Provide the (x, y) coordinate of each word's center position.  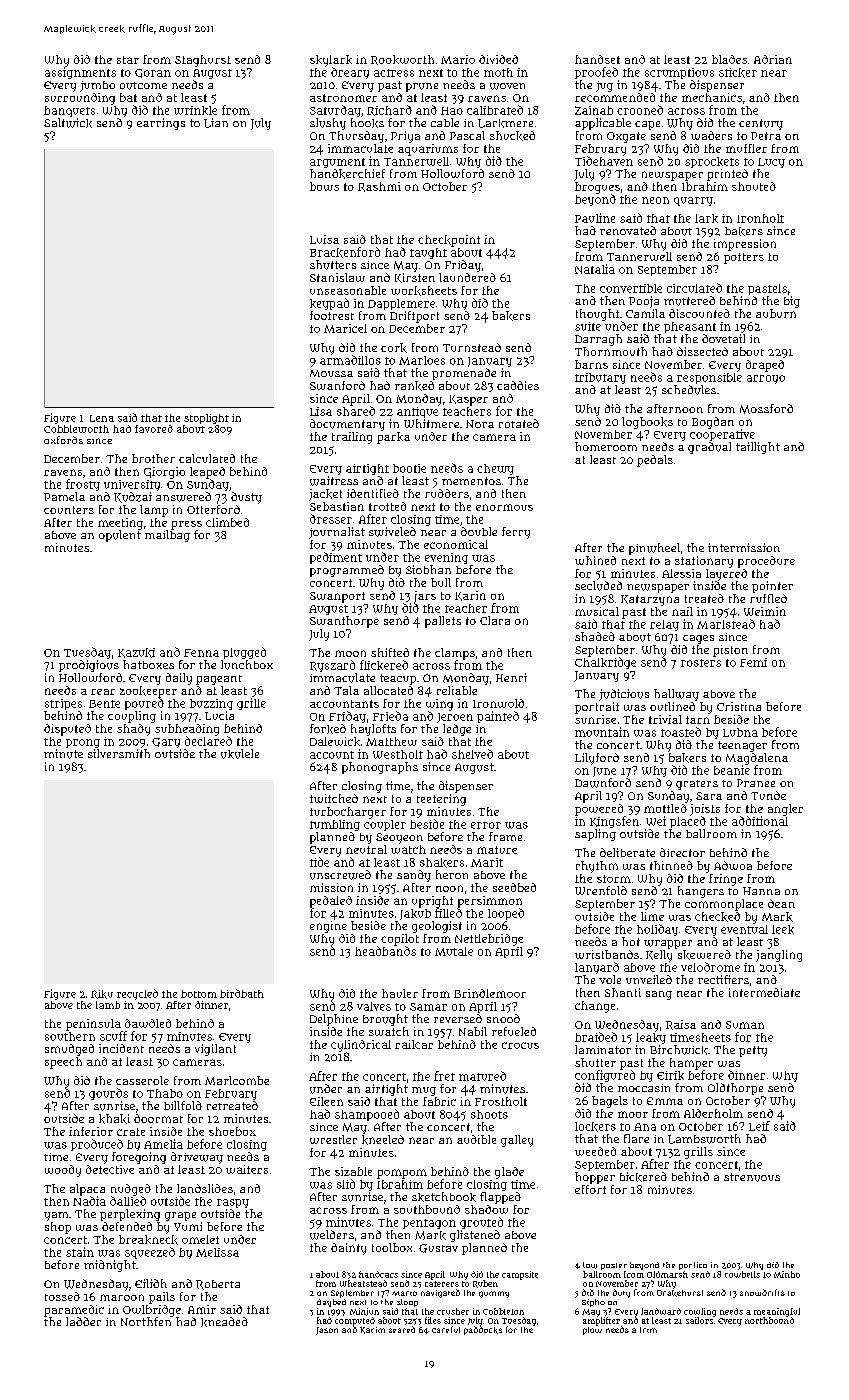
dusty (246, 498)
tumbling (335, 825)
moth (498, 72)
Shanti (623, 992)
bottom (199, 994)
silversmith (119, 753)
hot (631, 941)
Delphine (334, 1020)
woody (63, 1171)
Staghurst (203, 61)
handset (597, 59)
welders (332, 1235)
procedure (766, 562)
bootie (409, 468)
